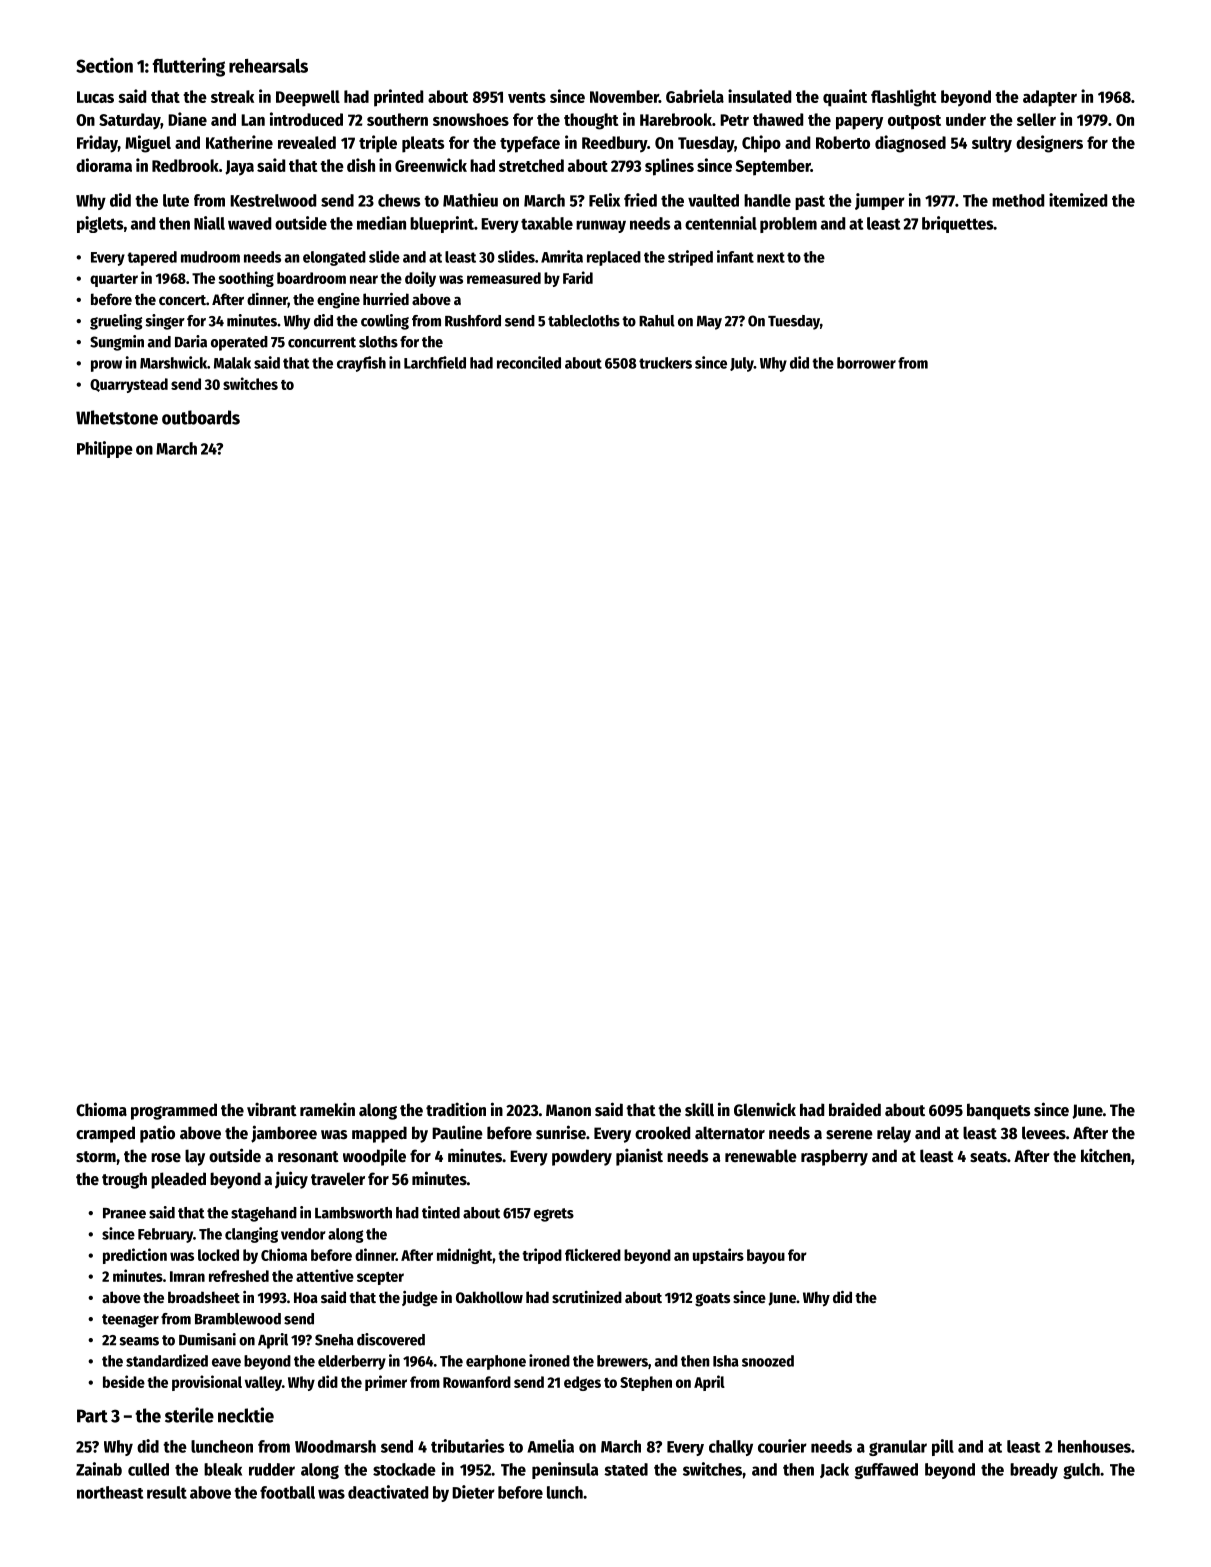 The image size is (1211, 1567). What do you see at coordinates (473, 1492) in the screenshot?
I see `Dieter` at bounding box center [473, 1492].
